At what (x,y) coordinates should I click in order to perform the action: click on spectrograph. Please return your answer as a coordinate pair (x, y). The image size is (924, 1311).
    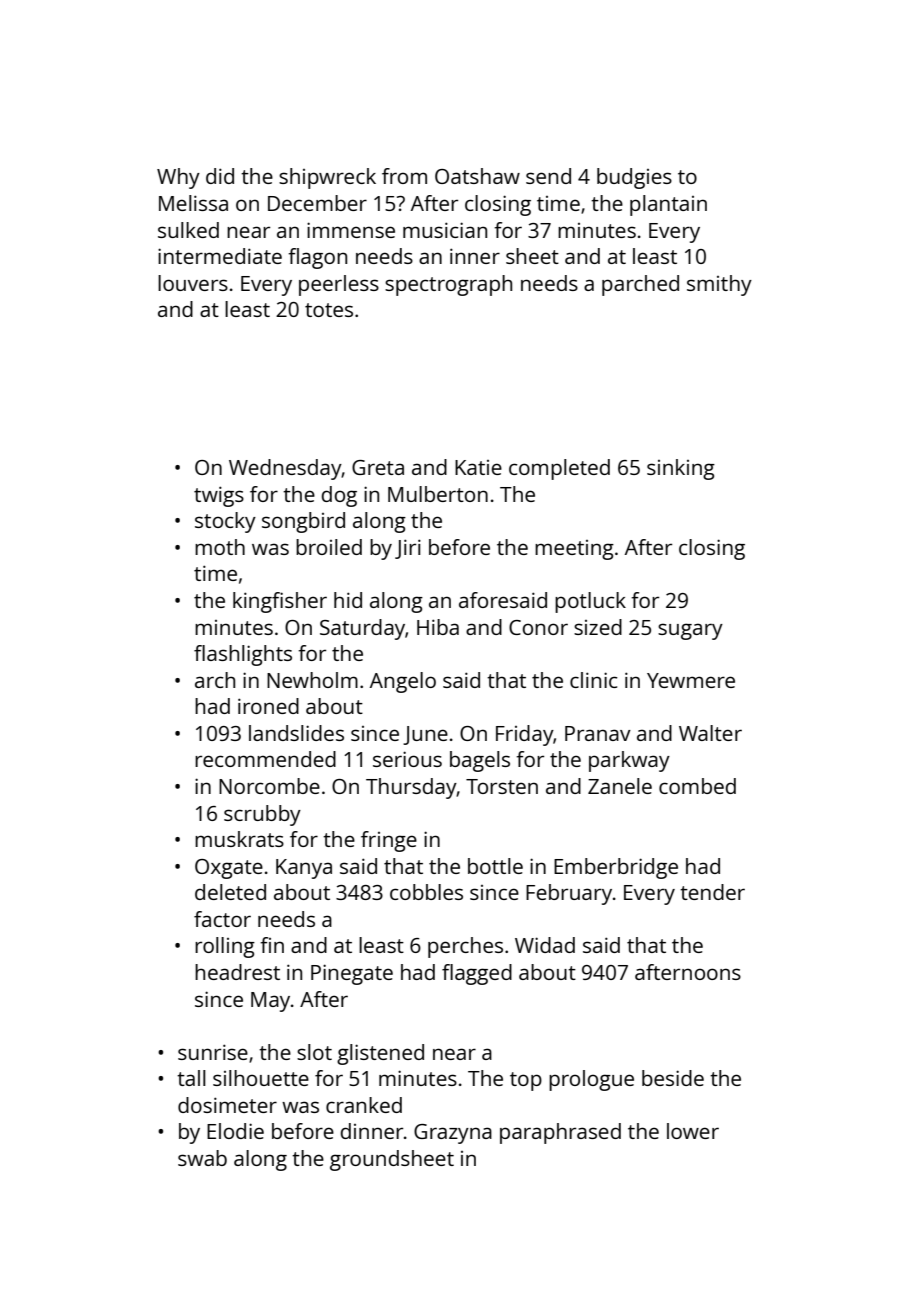
    Looking at the image, I should click on (448, 285).
